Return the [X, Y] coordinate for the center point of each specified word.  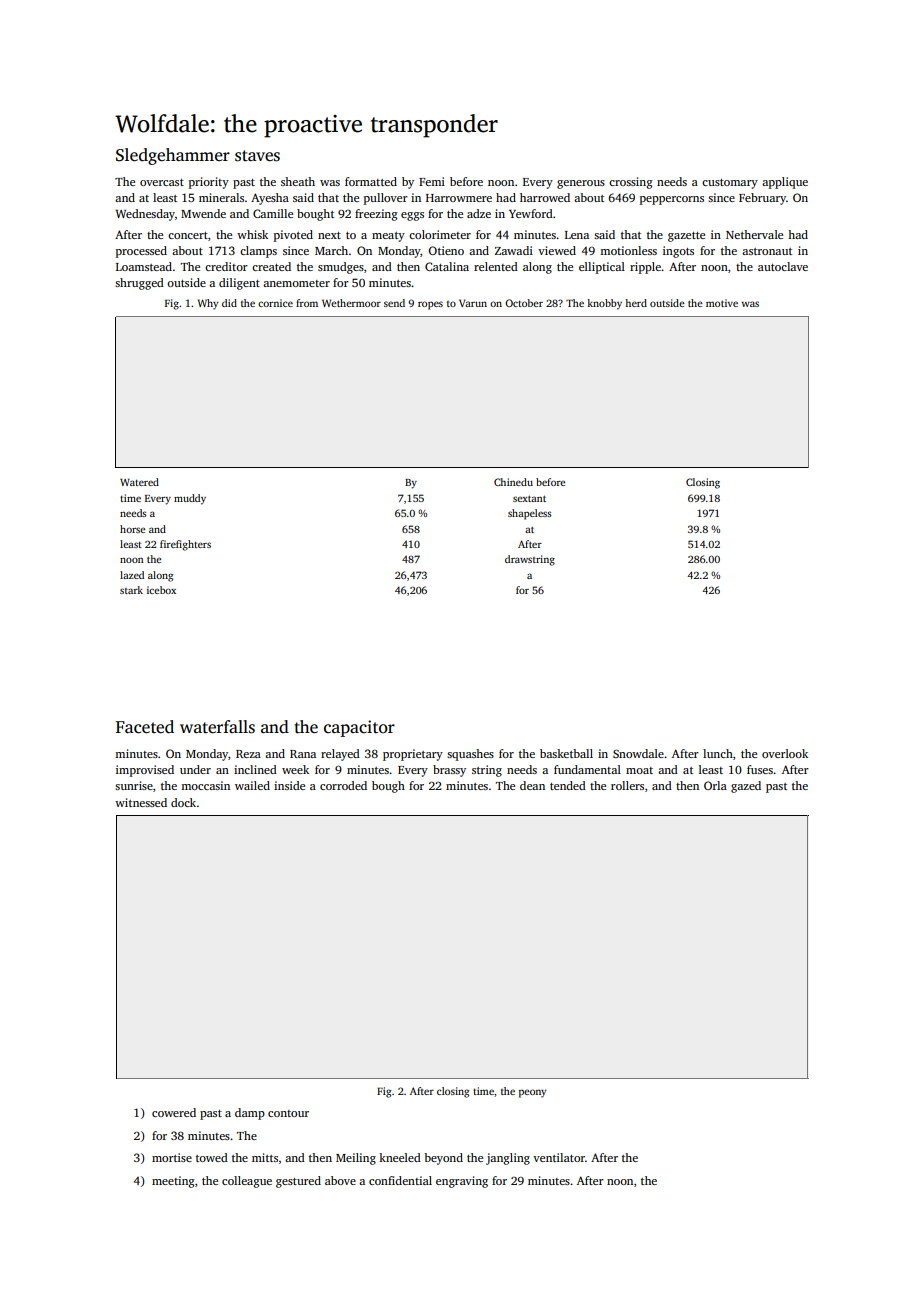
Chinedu [513, 482]
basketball [566, 753]
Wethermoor [351, 303]
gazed [746, 787]
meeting [173, 1182]
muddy [190, 499]
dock [183, 802]
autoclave [783, 266]
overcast [162, 182]
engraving [462, 1182]
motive [722, 303]
